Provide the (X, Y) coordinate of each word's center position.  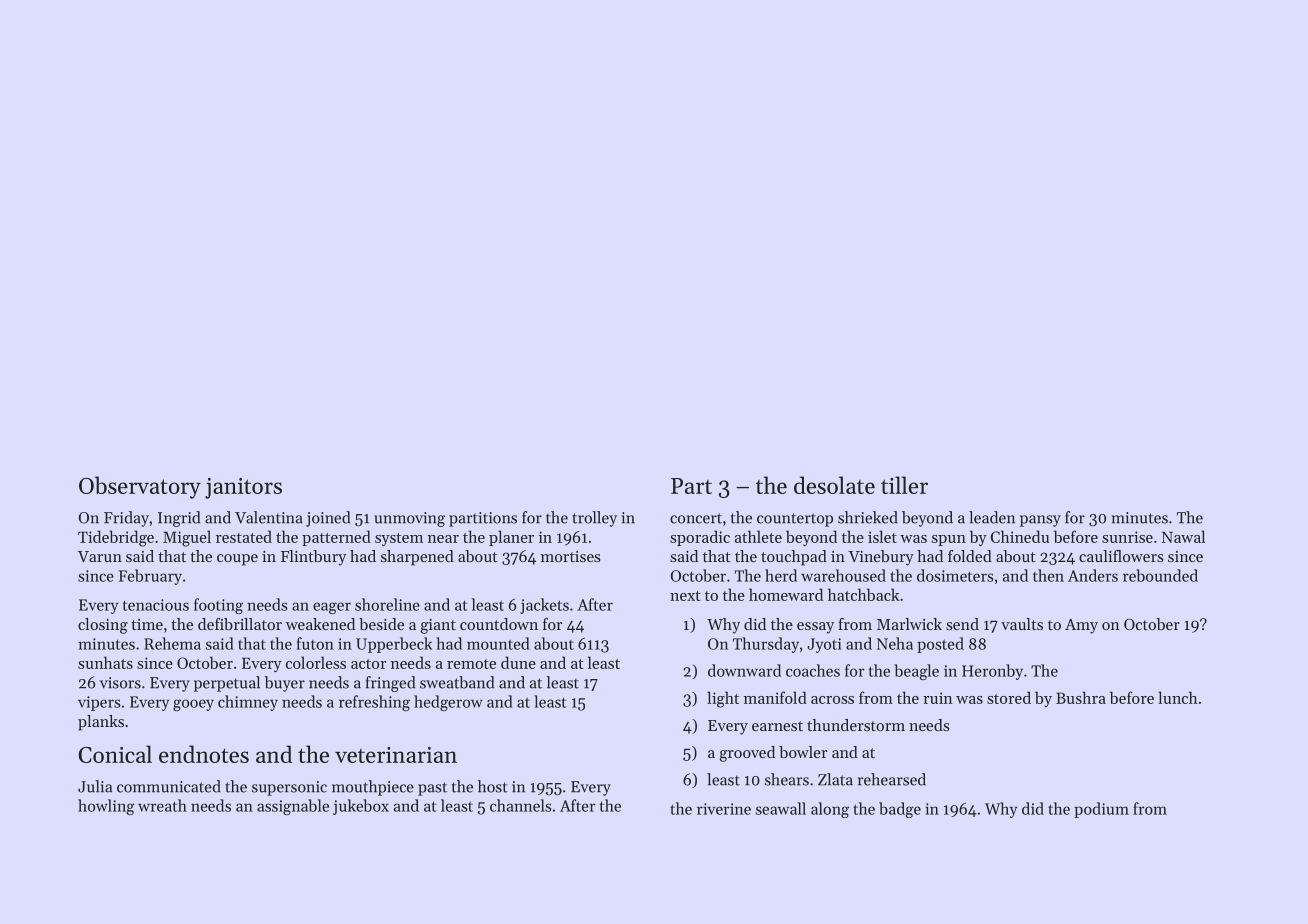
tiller (904, 485)
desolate (834, 485)
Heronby (992, 672)
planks (101, 723)
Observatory (140, 487)
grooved (747, 754)
